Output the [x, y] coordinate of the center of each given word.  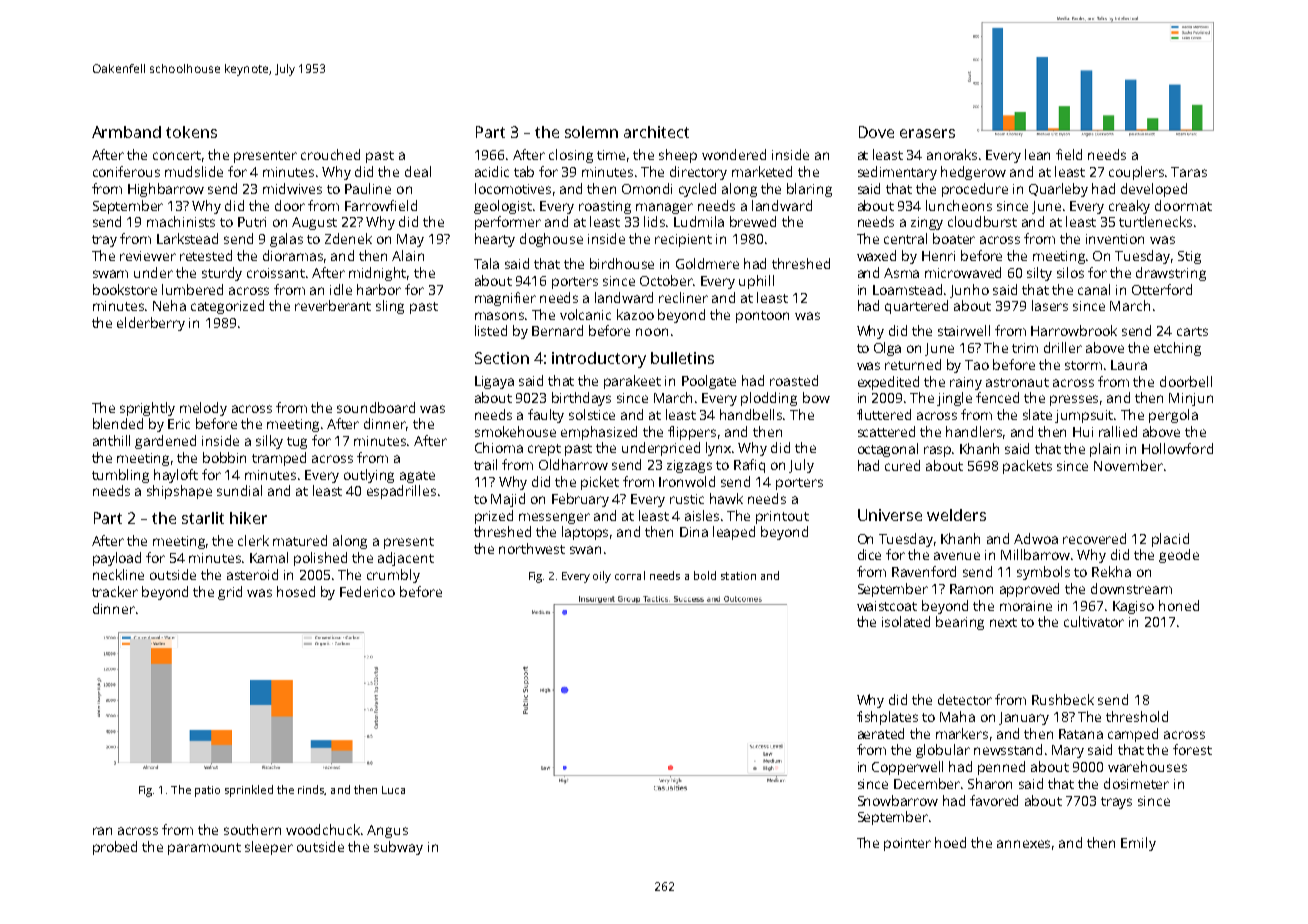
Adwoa [1036, 538]
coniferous [126, 171]
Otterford [1162, 289]
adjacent [406, 559]
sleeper [269, 848]
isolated [906, 621]
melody [203, 409]
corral [630, 575]
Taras [1189, 172]
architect [656, 132]
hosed [296, 591]
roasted [794, 380]
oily [602, 577]
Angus [387, 831]
